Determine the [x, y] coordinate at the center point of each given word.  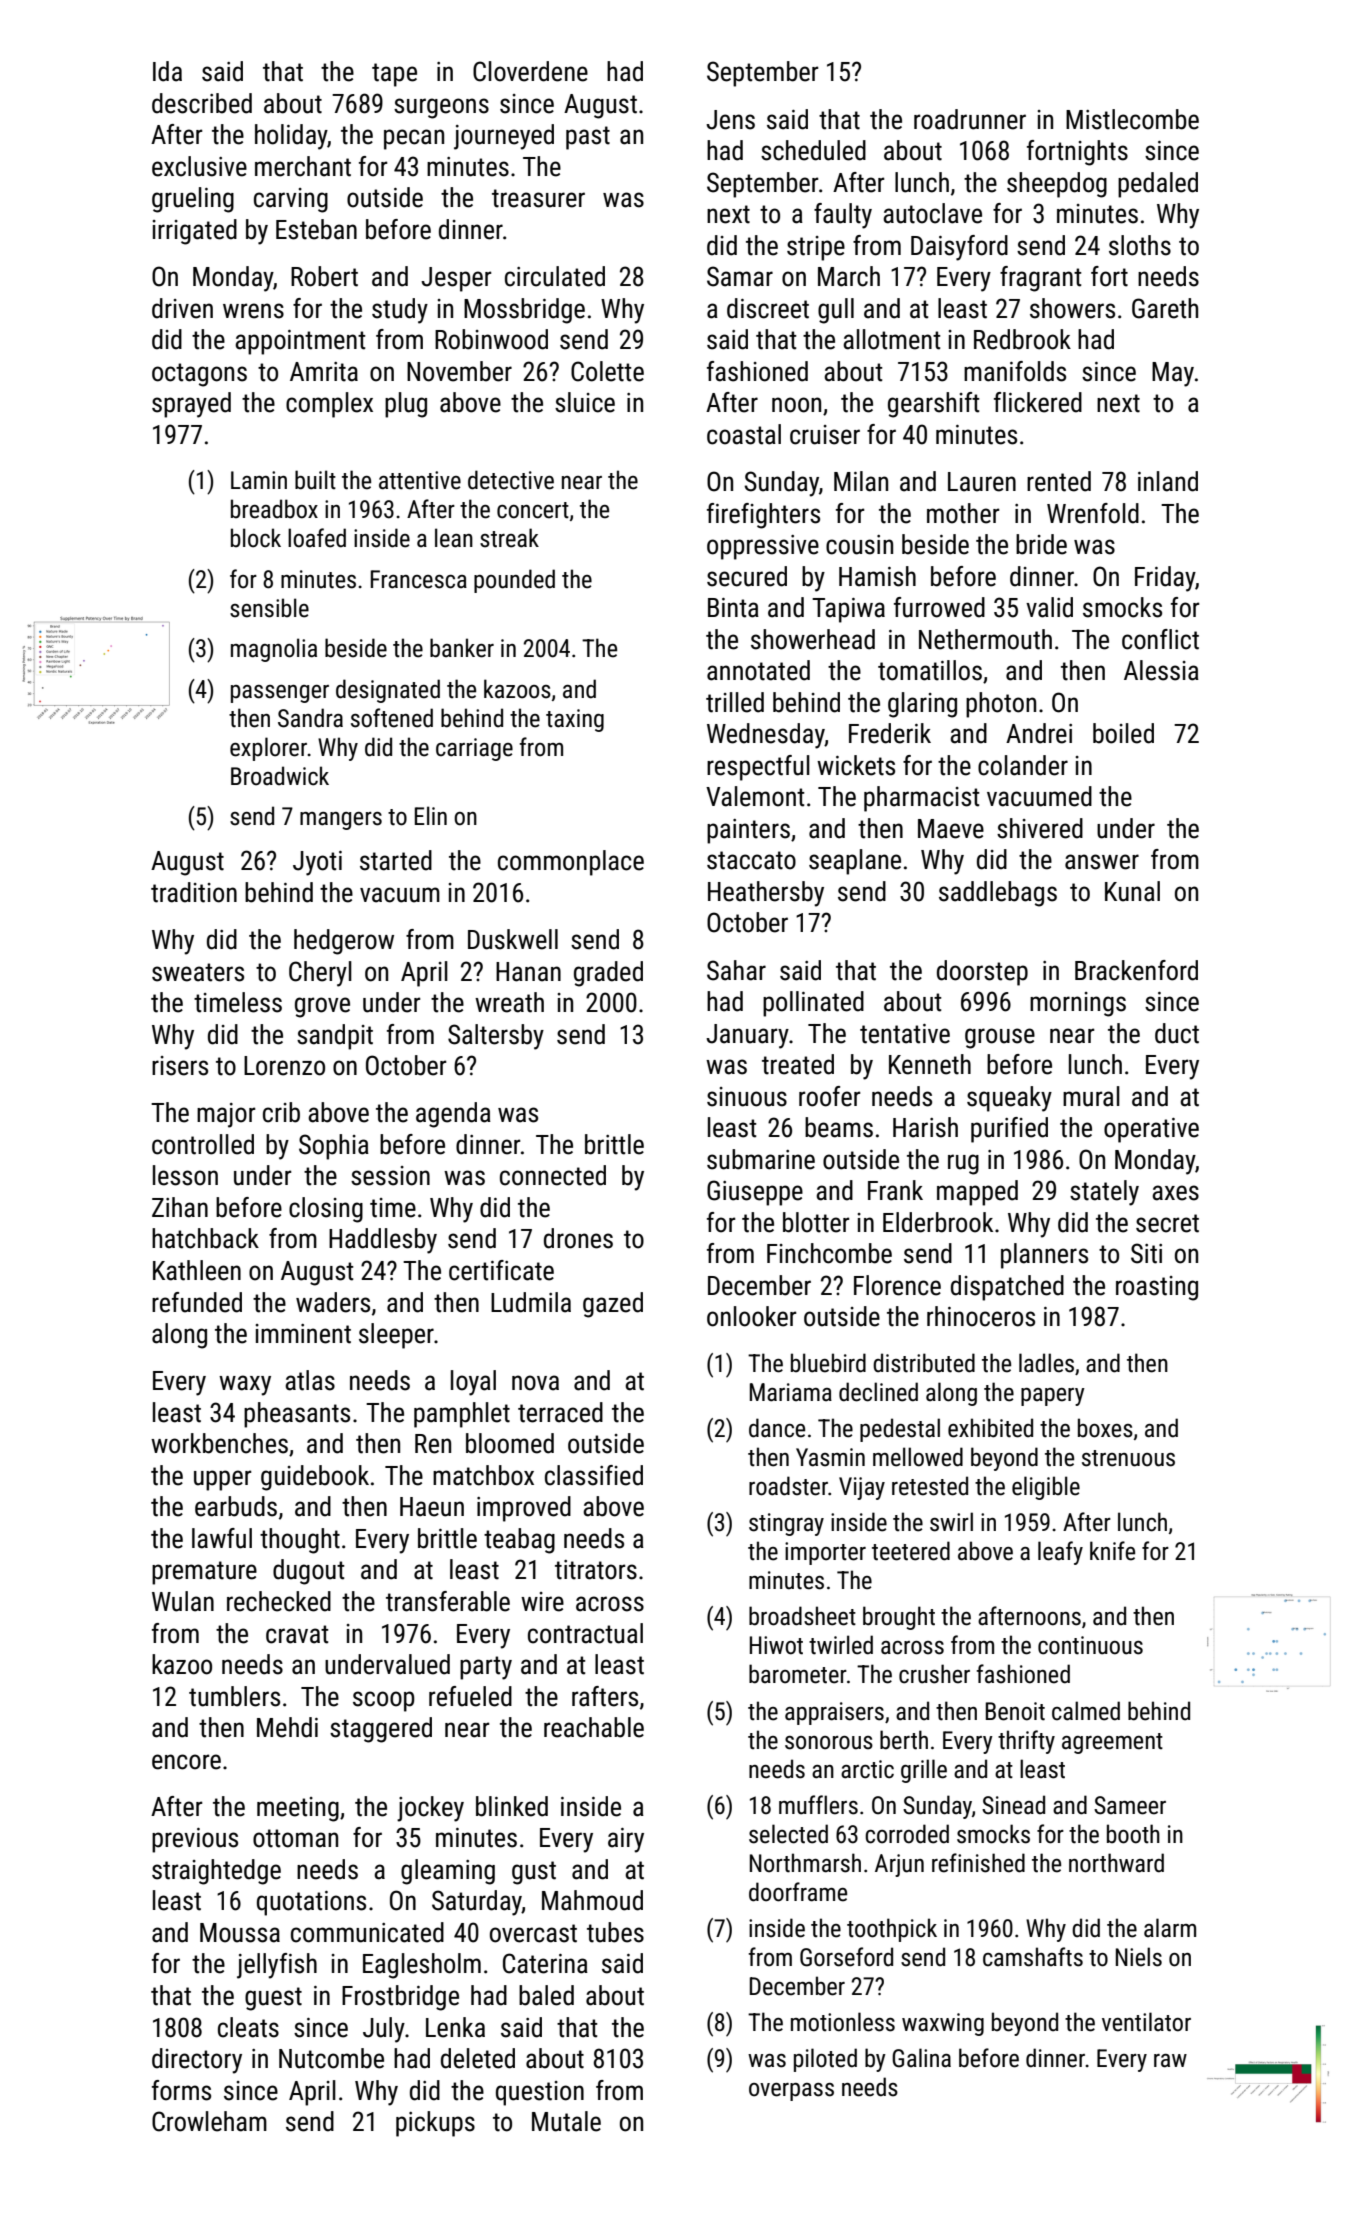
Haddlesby [383, 1241]
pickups [435, 2124]
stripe [816, 248]
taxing [575, 720]
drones [578, 1238]
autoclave [932, 213]
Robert [324, 276]
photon [1001, 705]
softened [392, 718]
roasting [1157, 1288]
